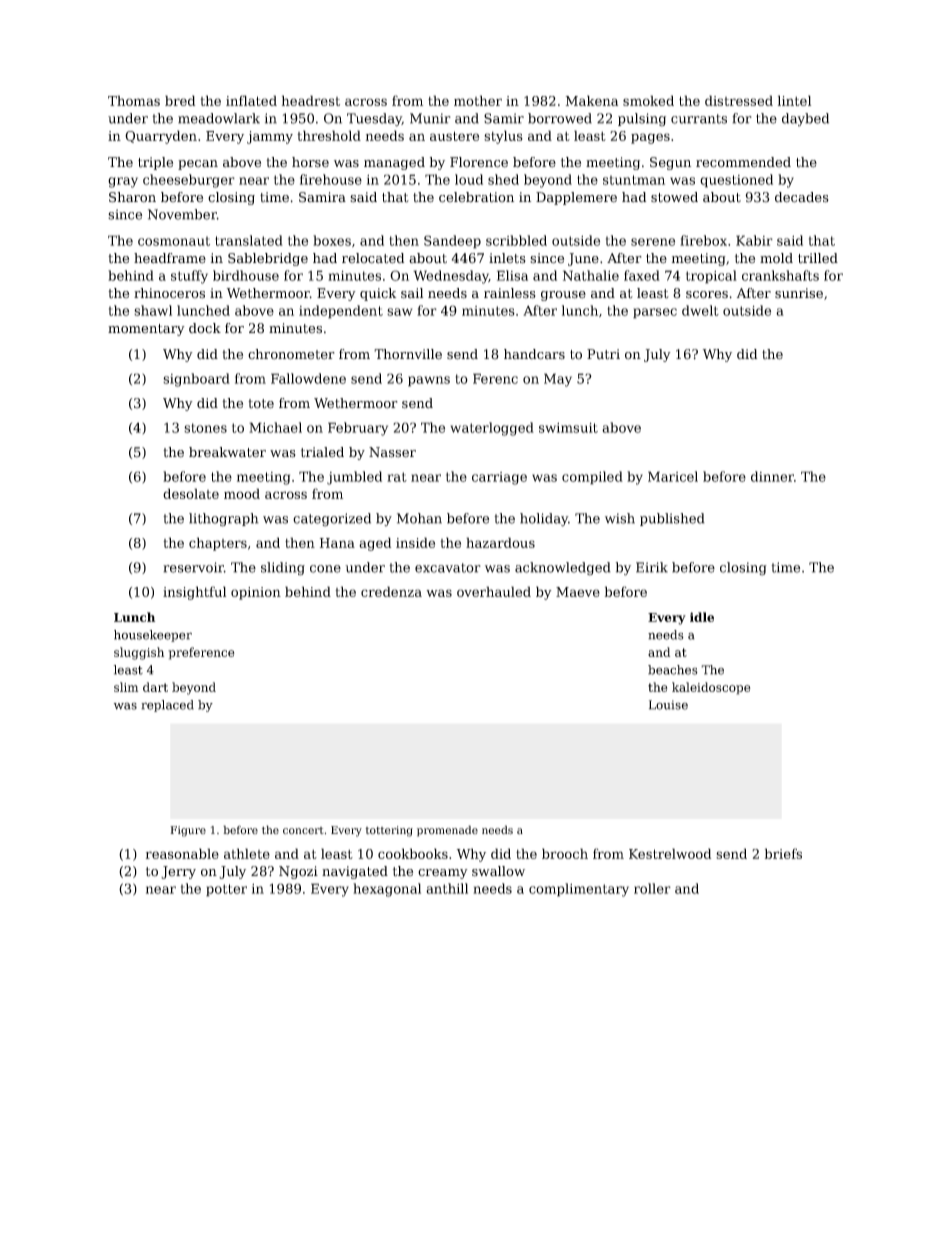 The width and height of the screenshot is (952, 1233). What do you see at coordinates (711, 688) in the screenshot?
I see `kaleidoscope` at bounding box center [711, 688].
